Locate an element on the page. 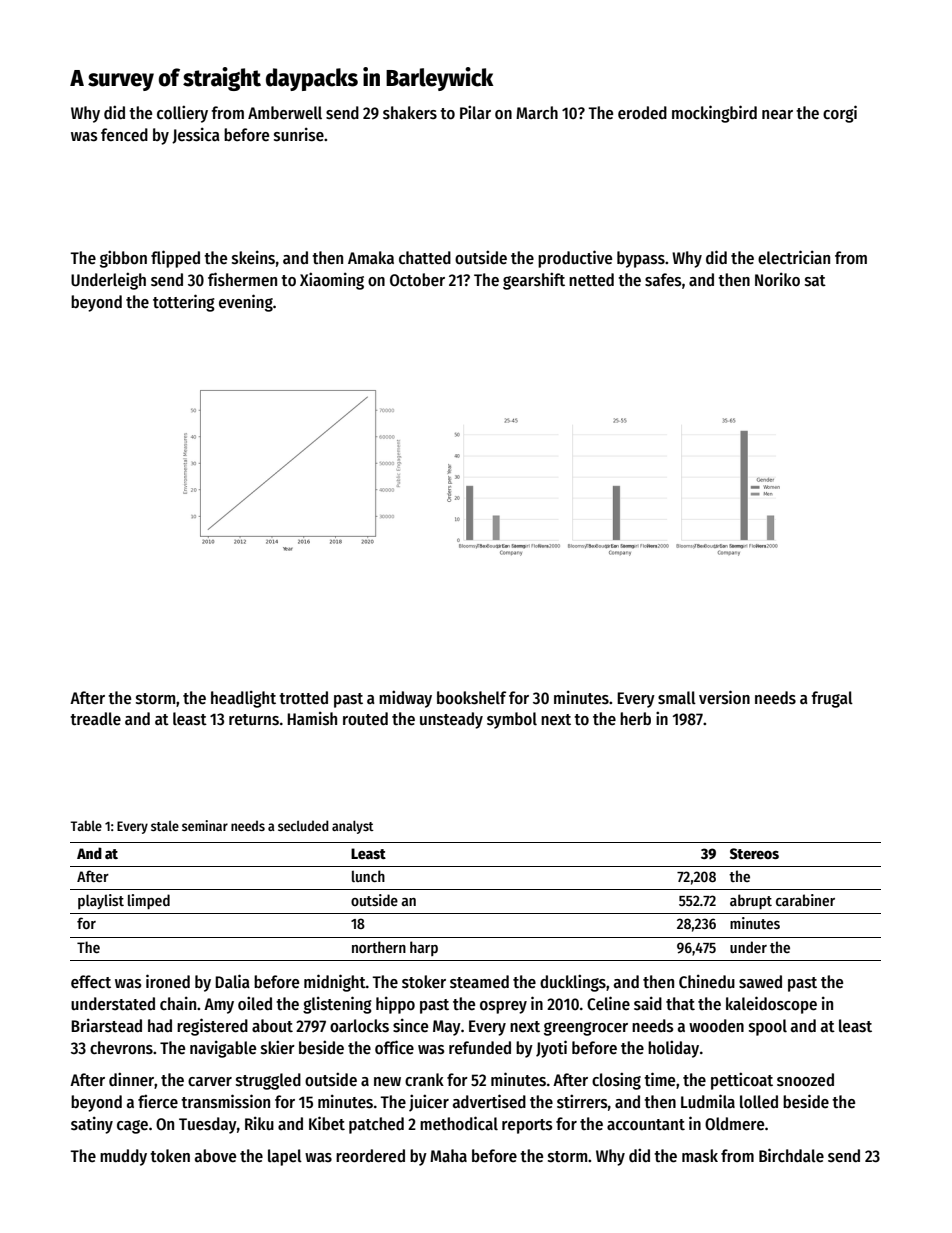 This document has width=952, height=1233. Amberwell is located at coordinates (285, 113).
